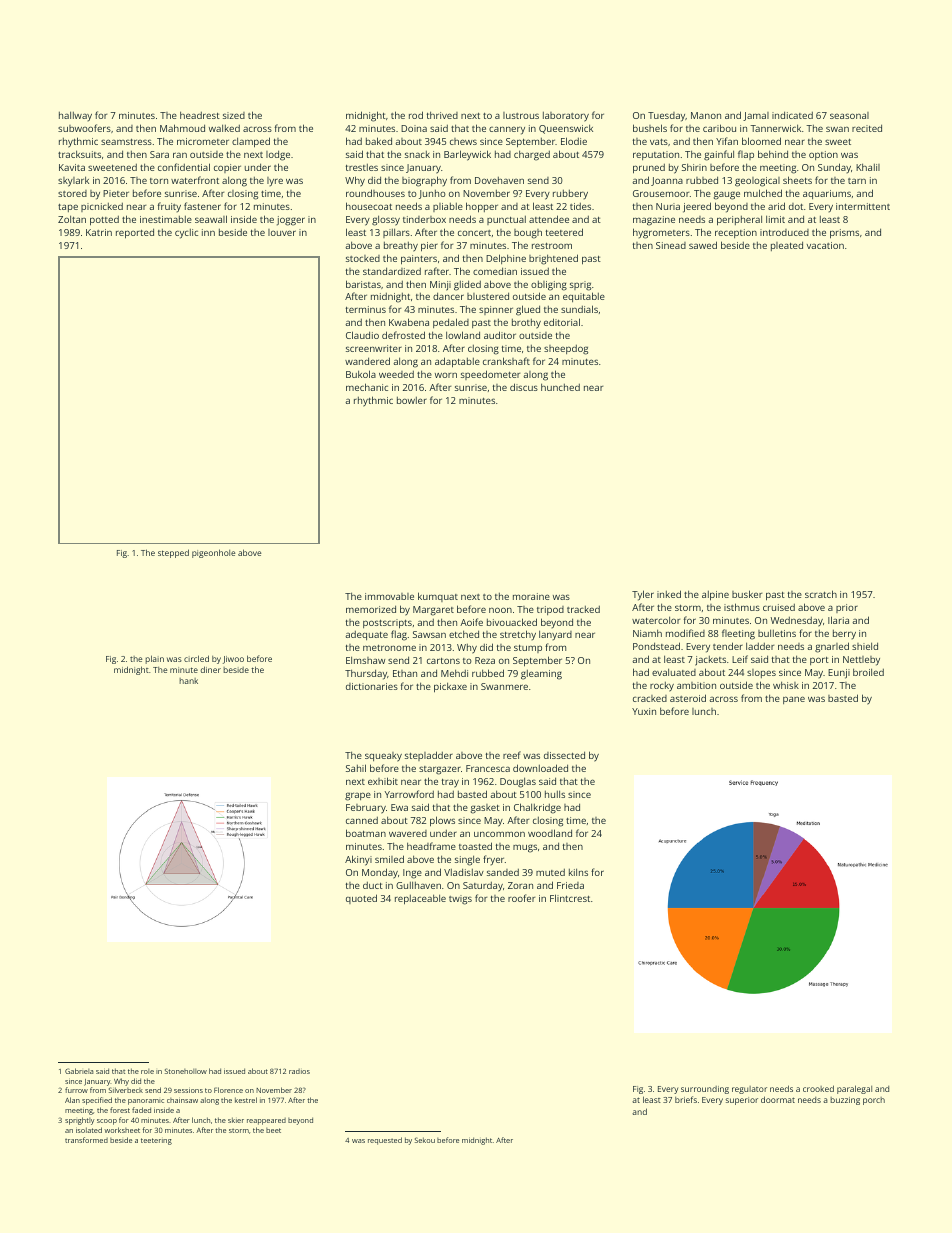 The width and height of the image is (952, 1233). I want to click on hallway, so click(75, 116).
